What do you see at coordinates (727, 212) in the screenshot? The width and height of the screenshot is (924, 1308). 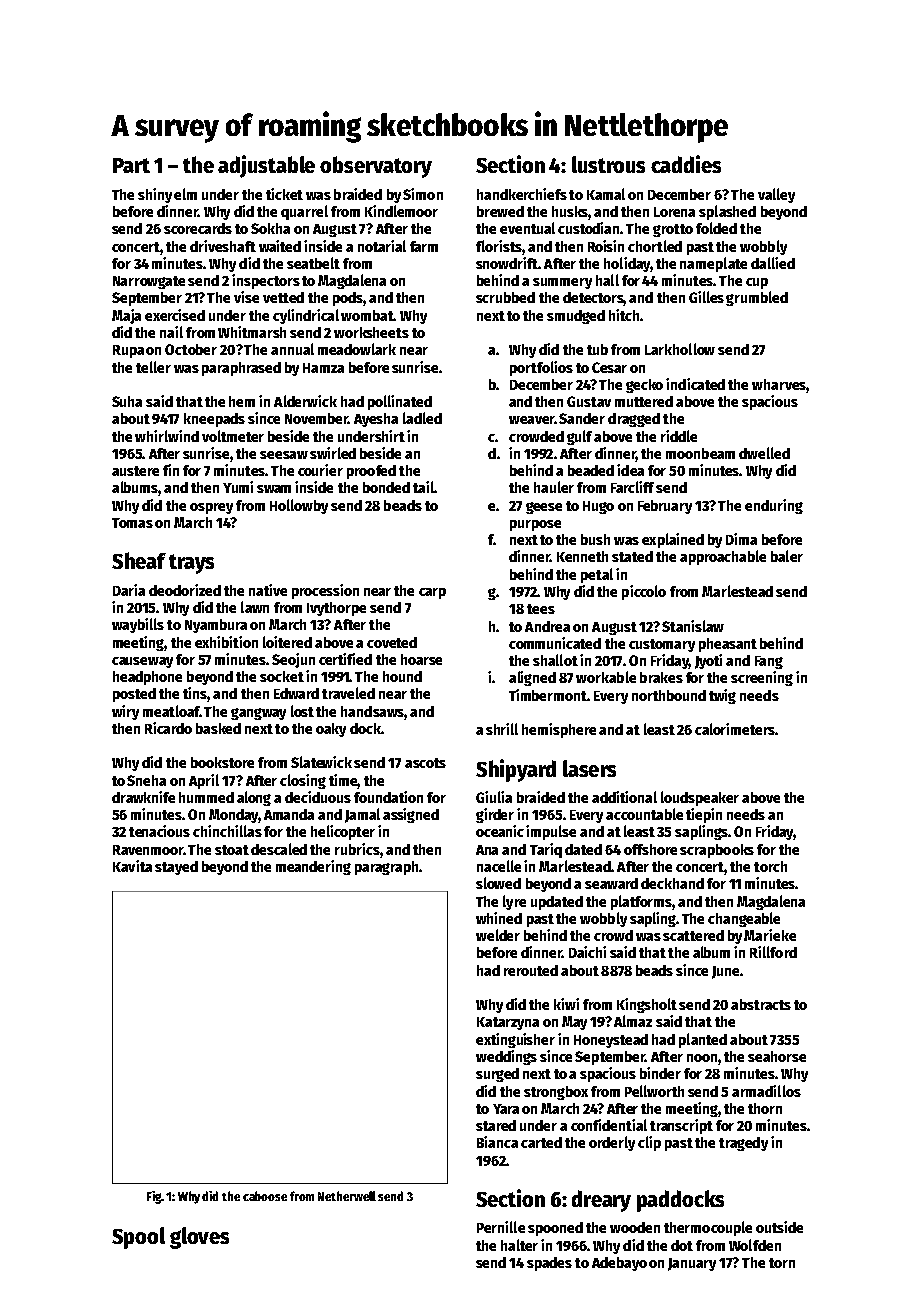 I see `splashed` at bounding box center [727, 212].
